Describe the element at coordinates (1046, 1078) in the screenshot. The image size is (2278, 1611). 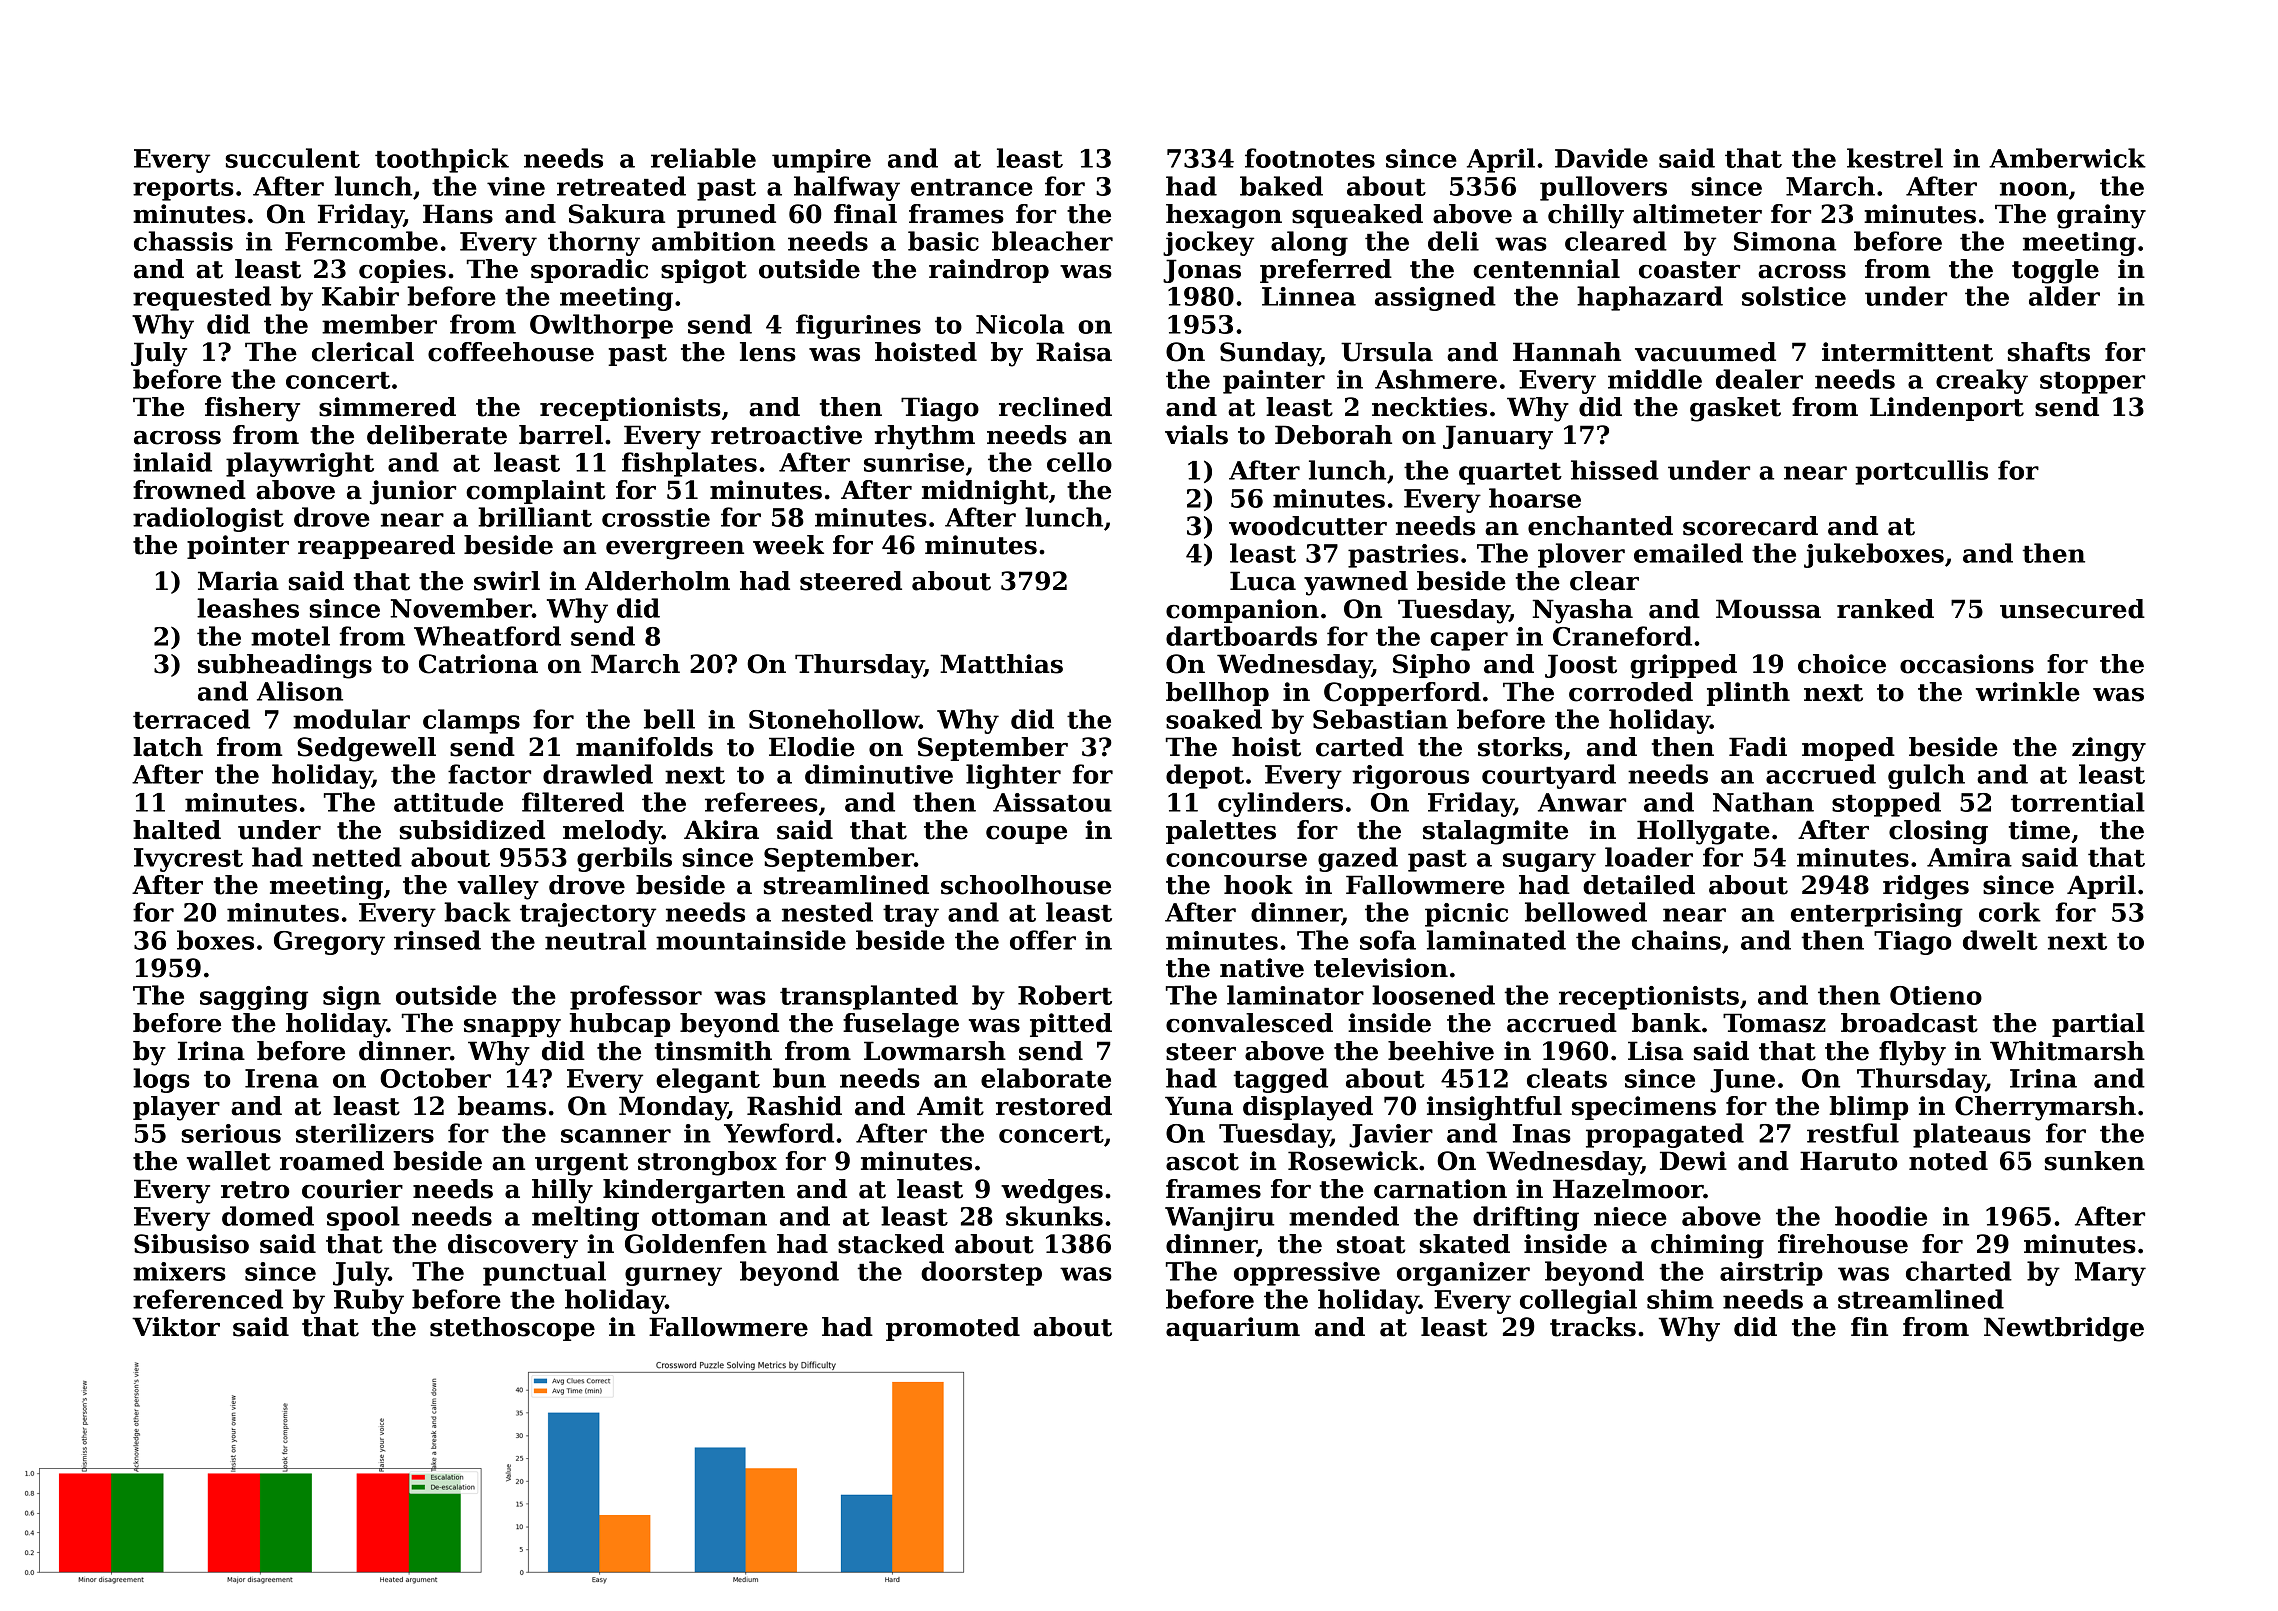
I see `elaborate` at that location.
